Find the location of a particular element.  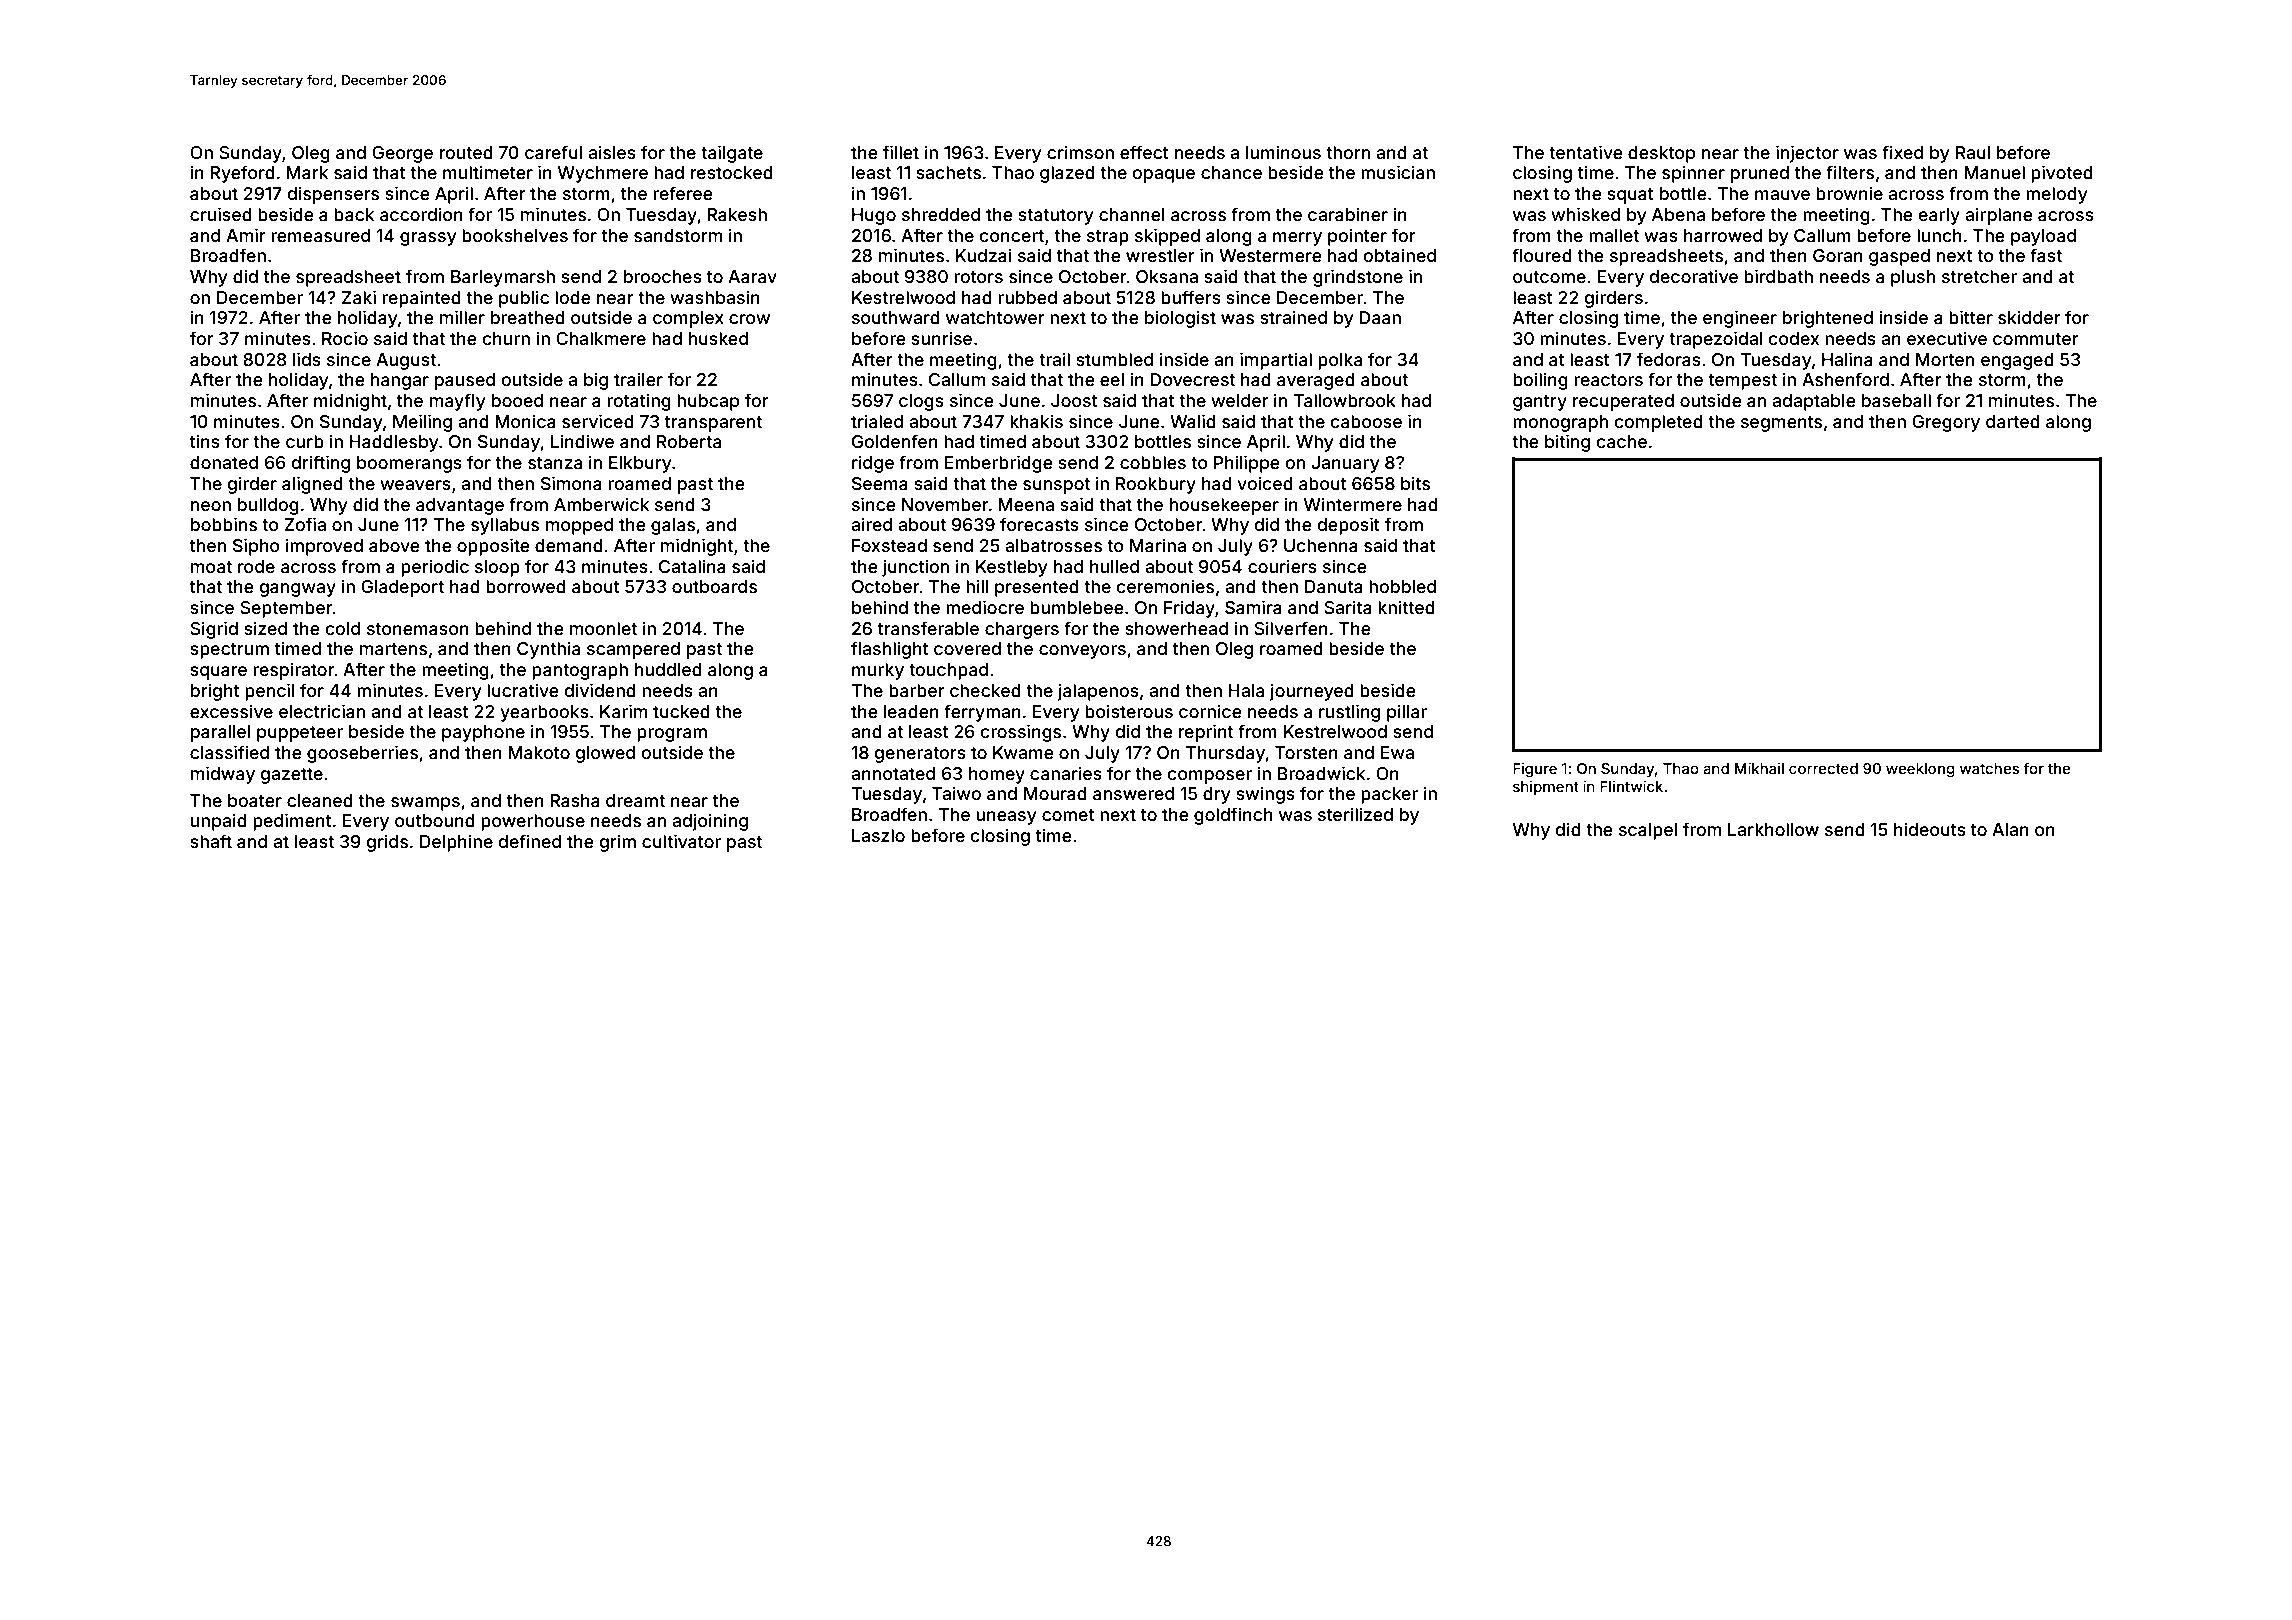

darted is located at coordinates (2013, 421).
